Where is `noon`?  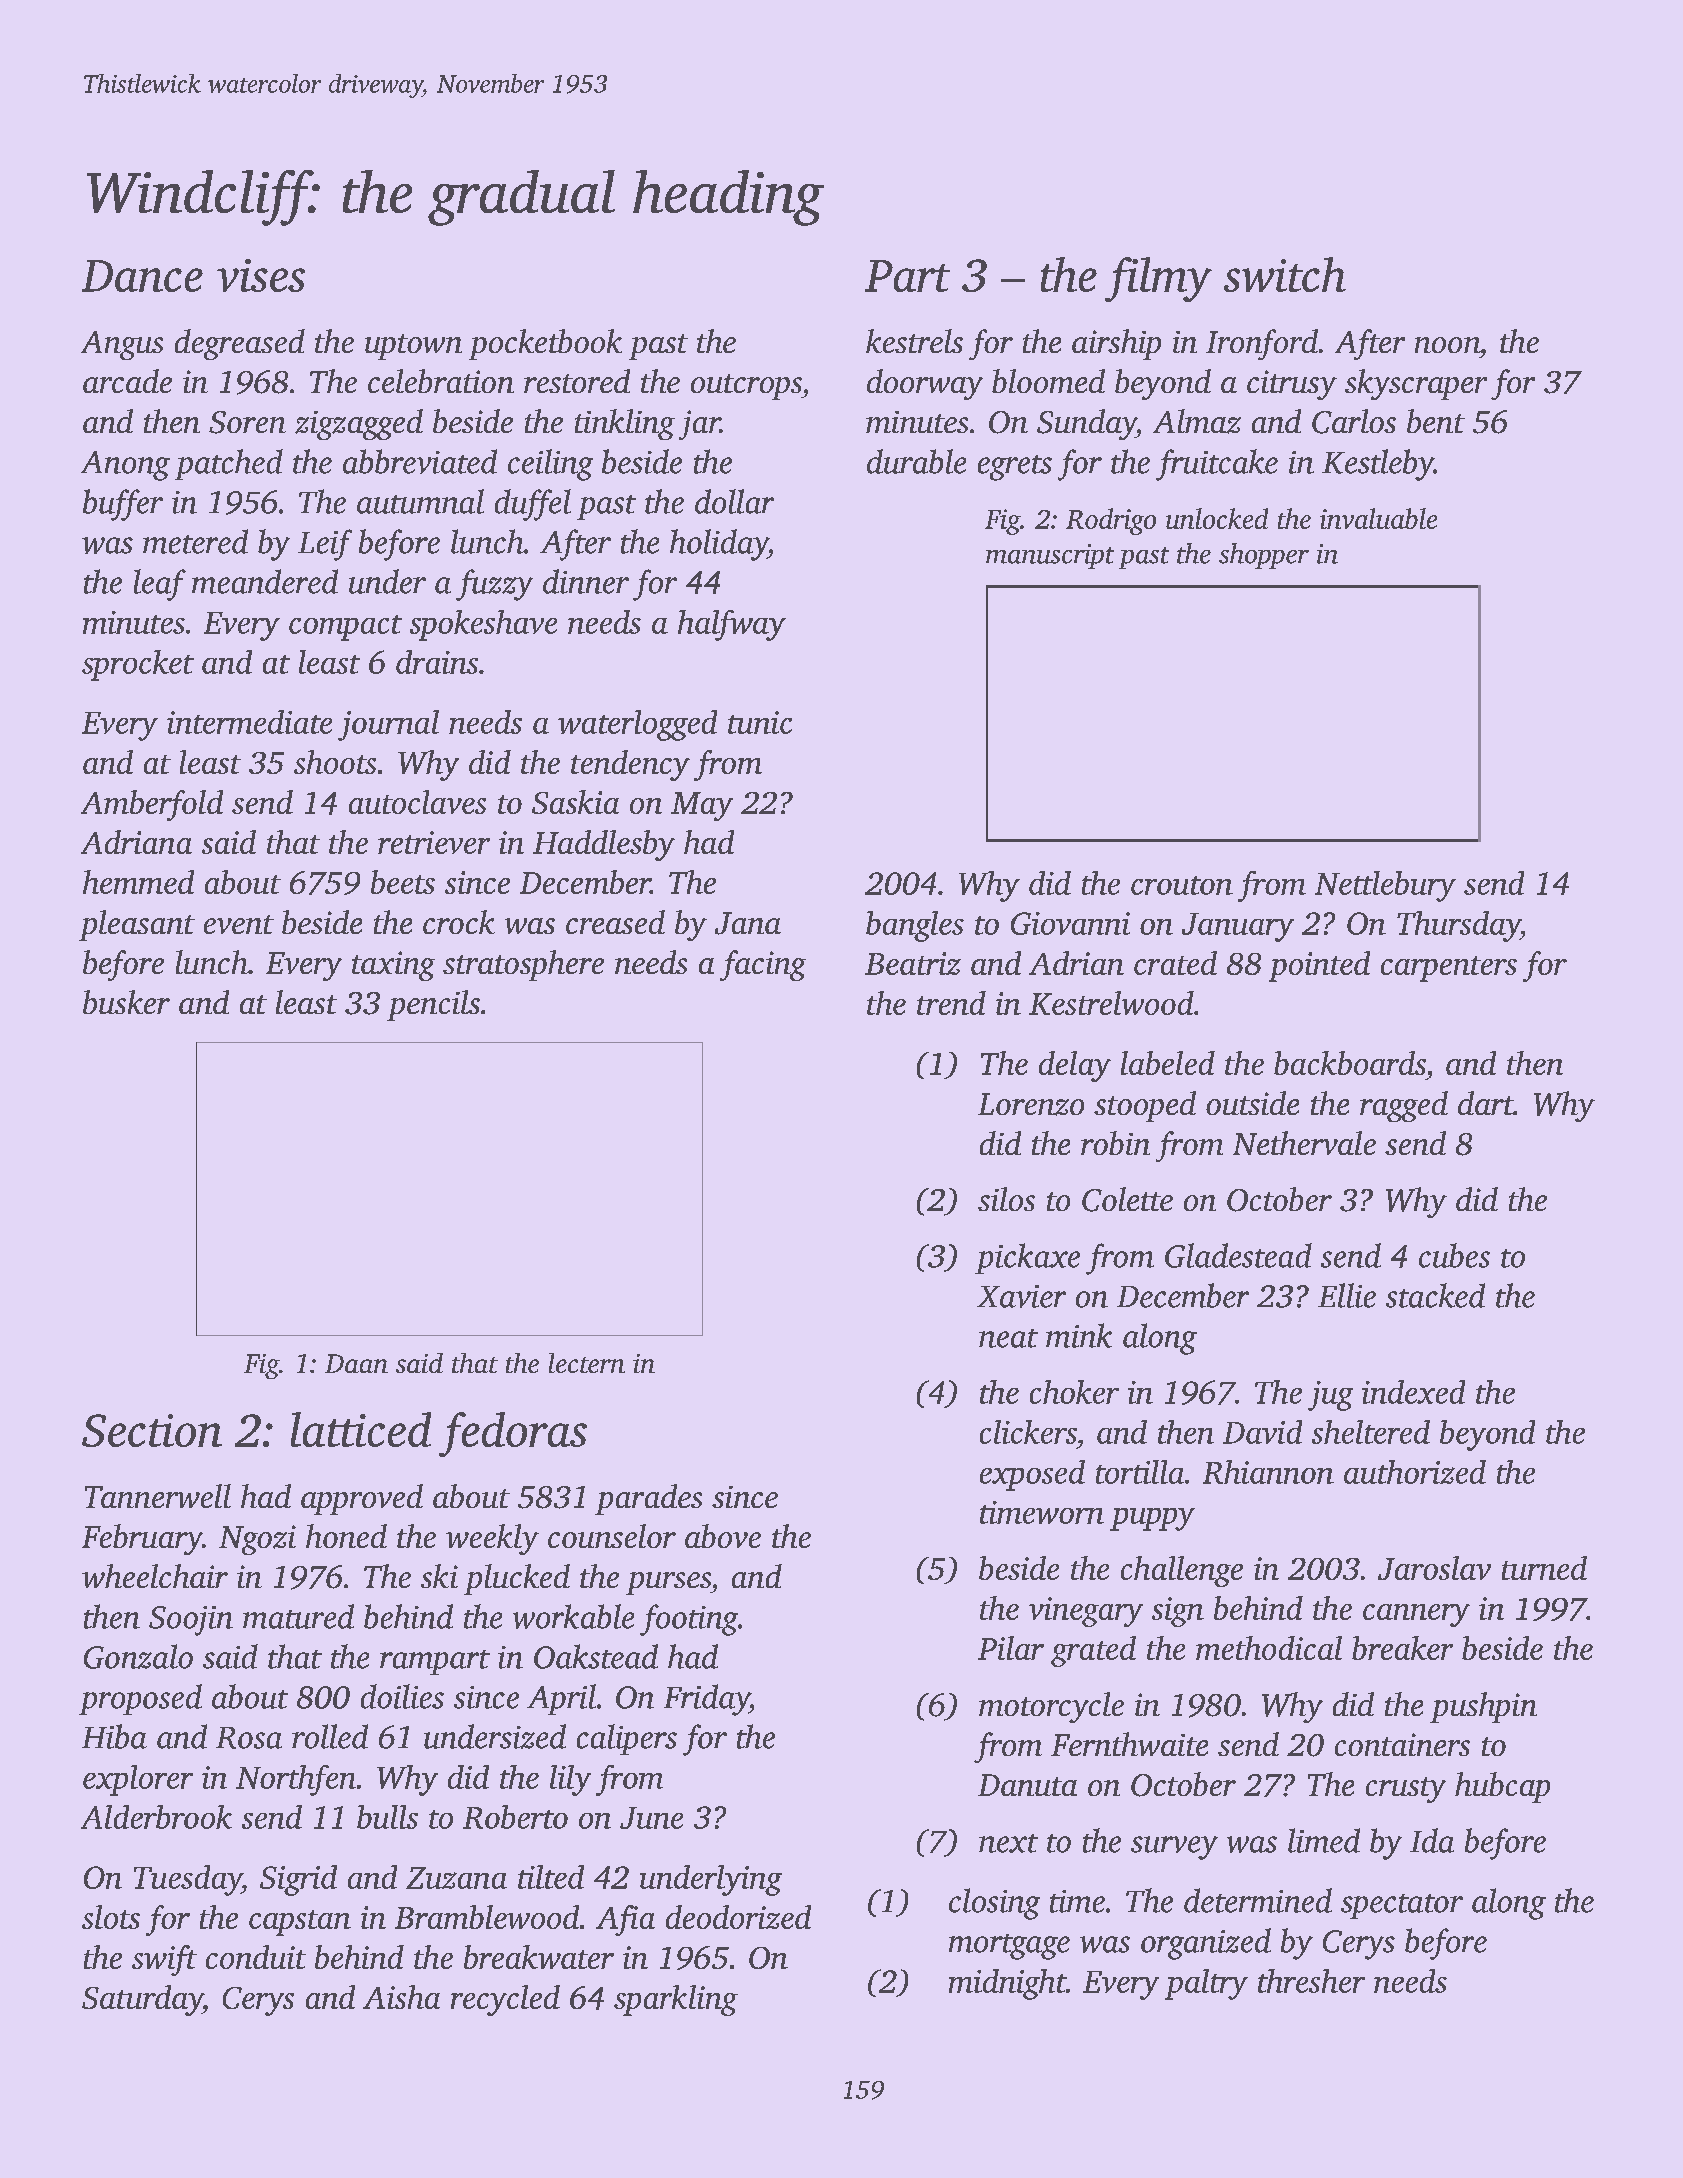 noon is located at coordinates (1447, 345).
